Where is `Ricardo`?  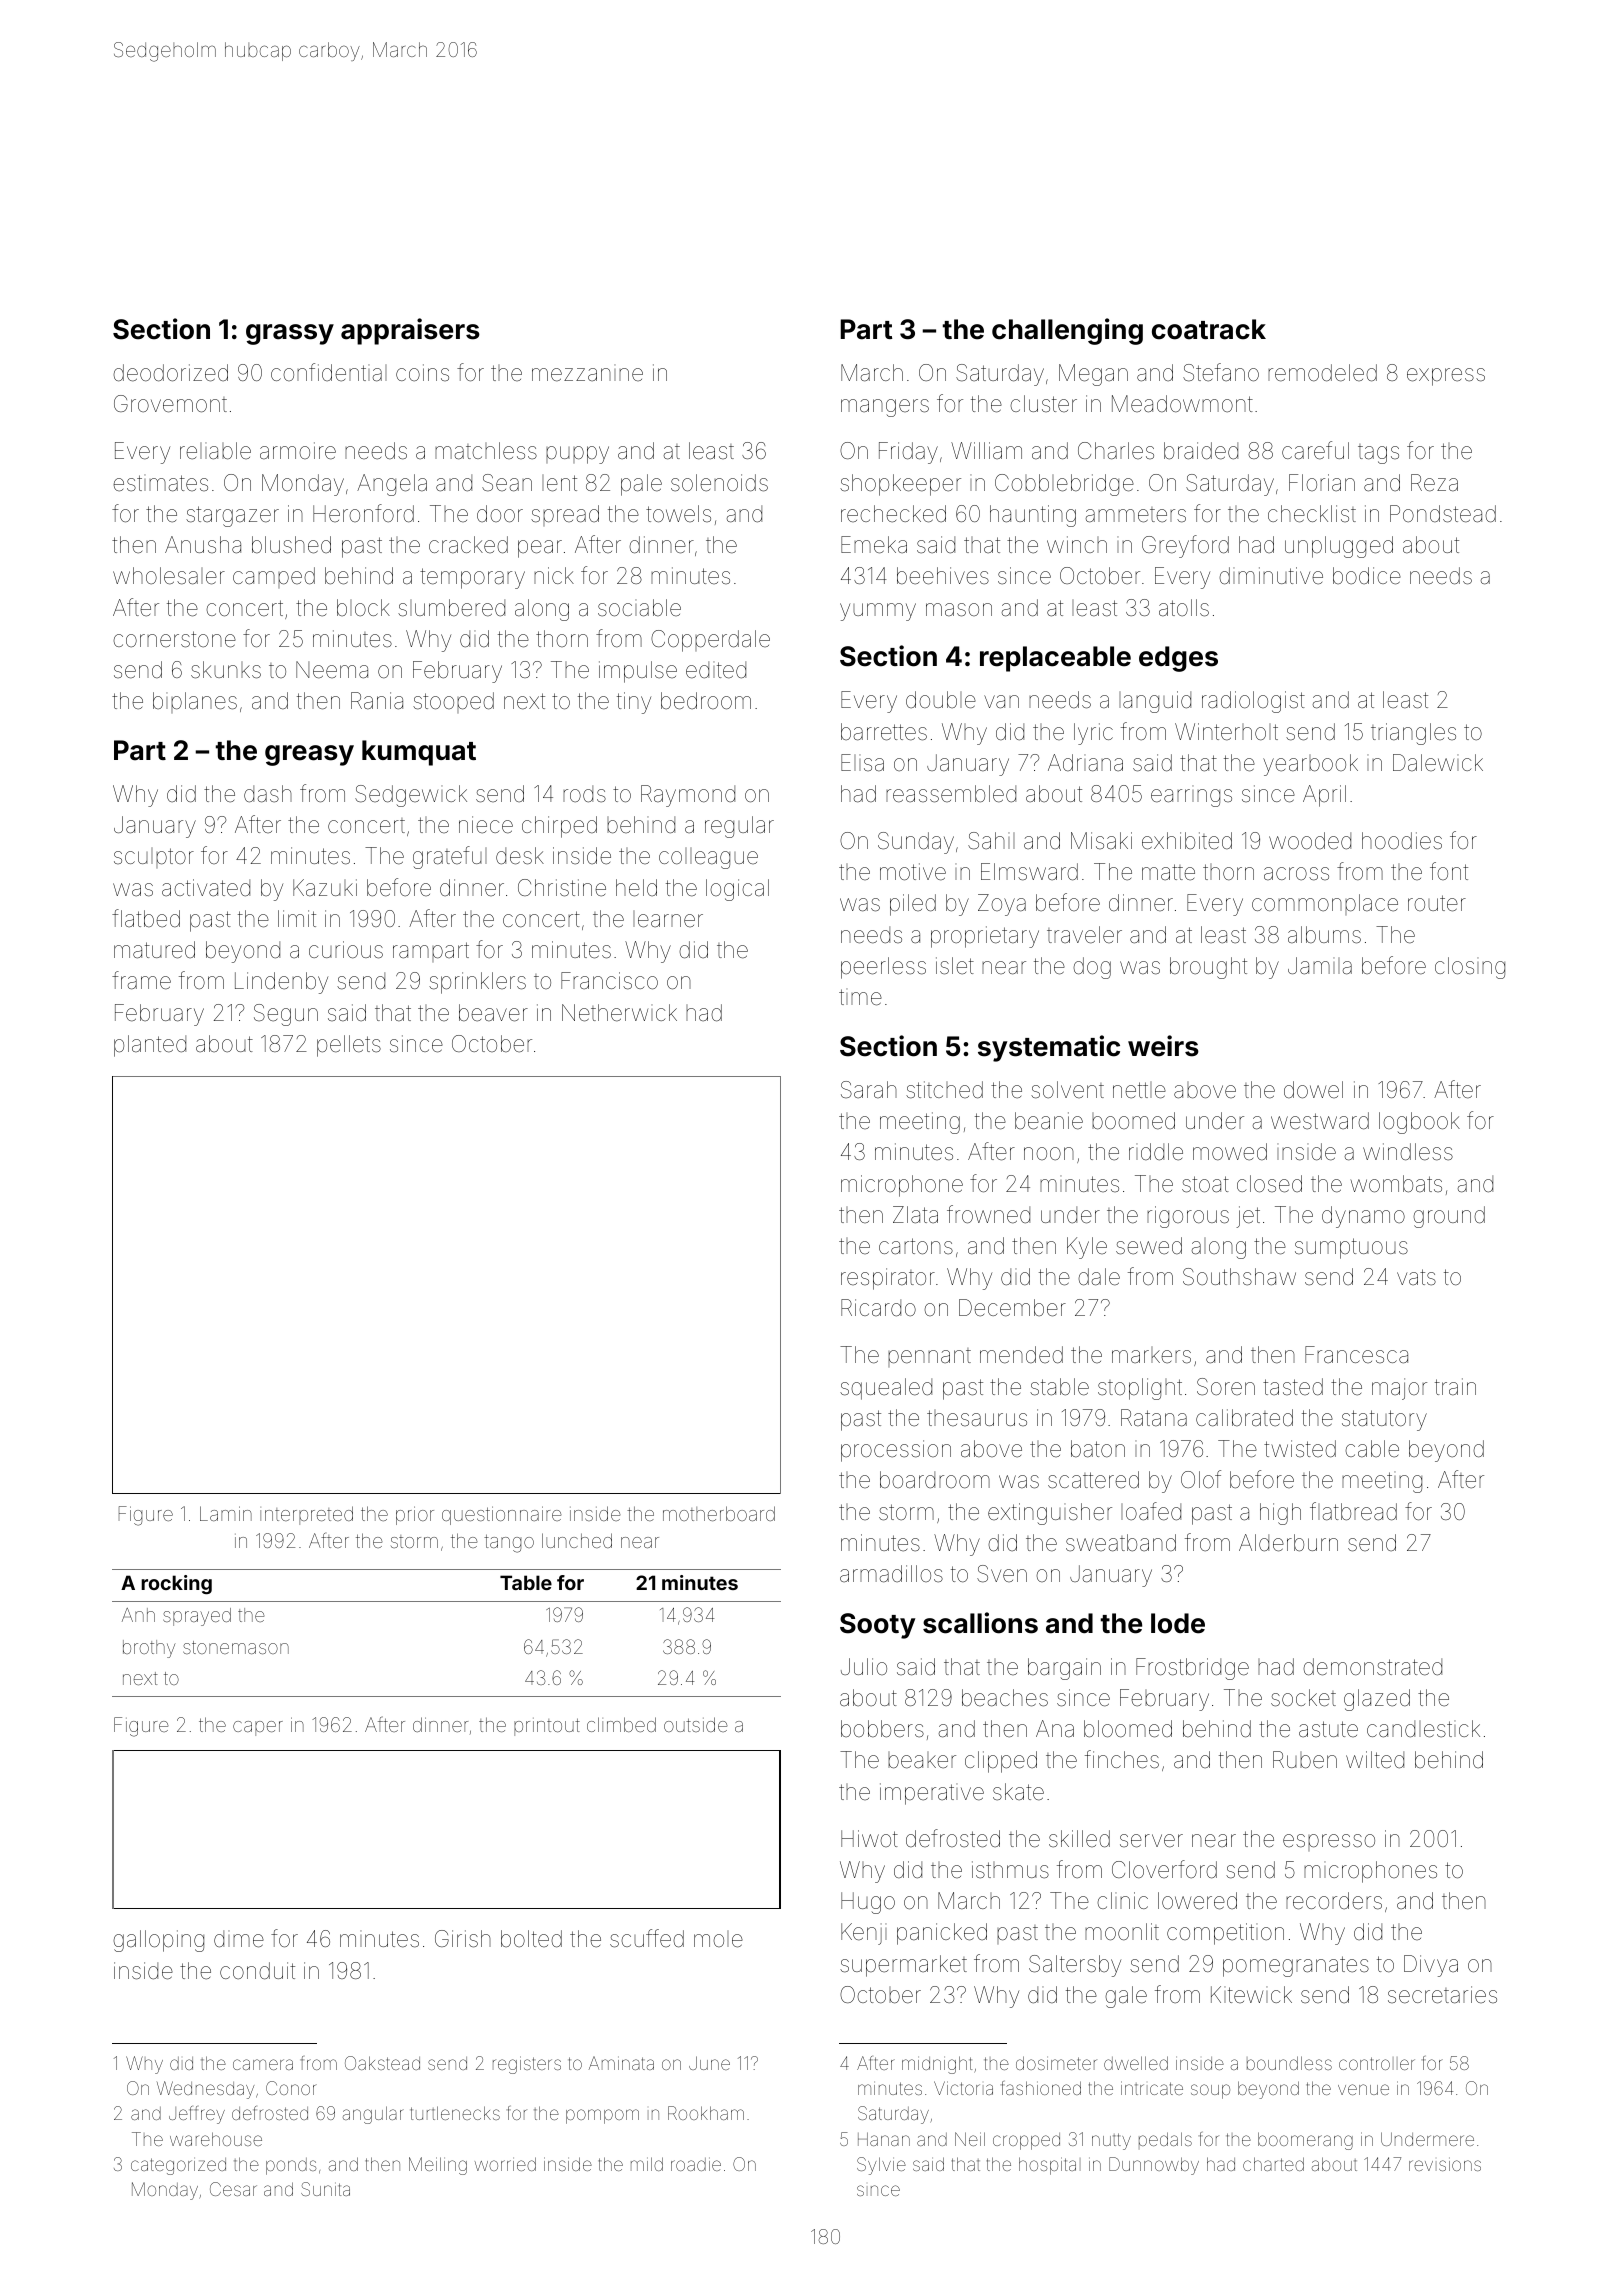
Ricardo is located at coordinates (878, 1308).
